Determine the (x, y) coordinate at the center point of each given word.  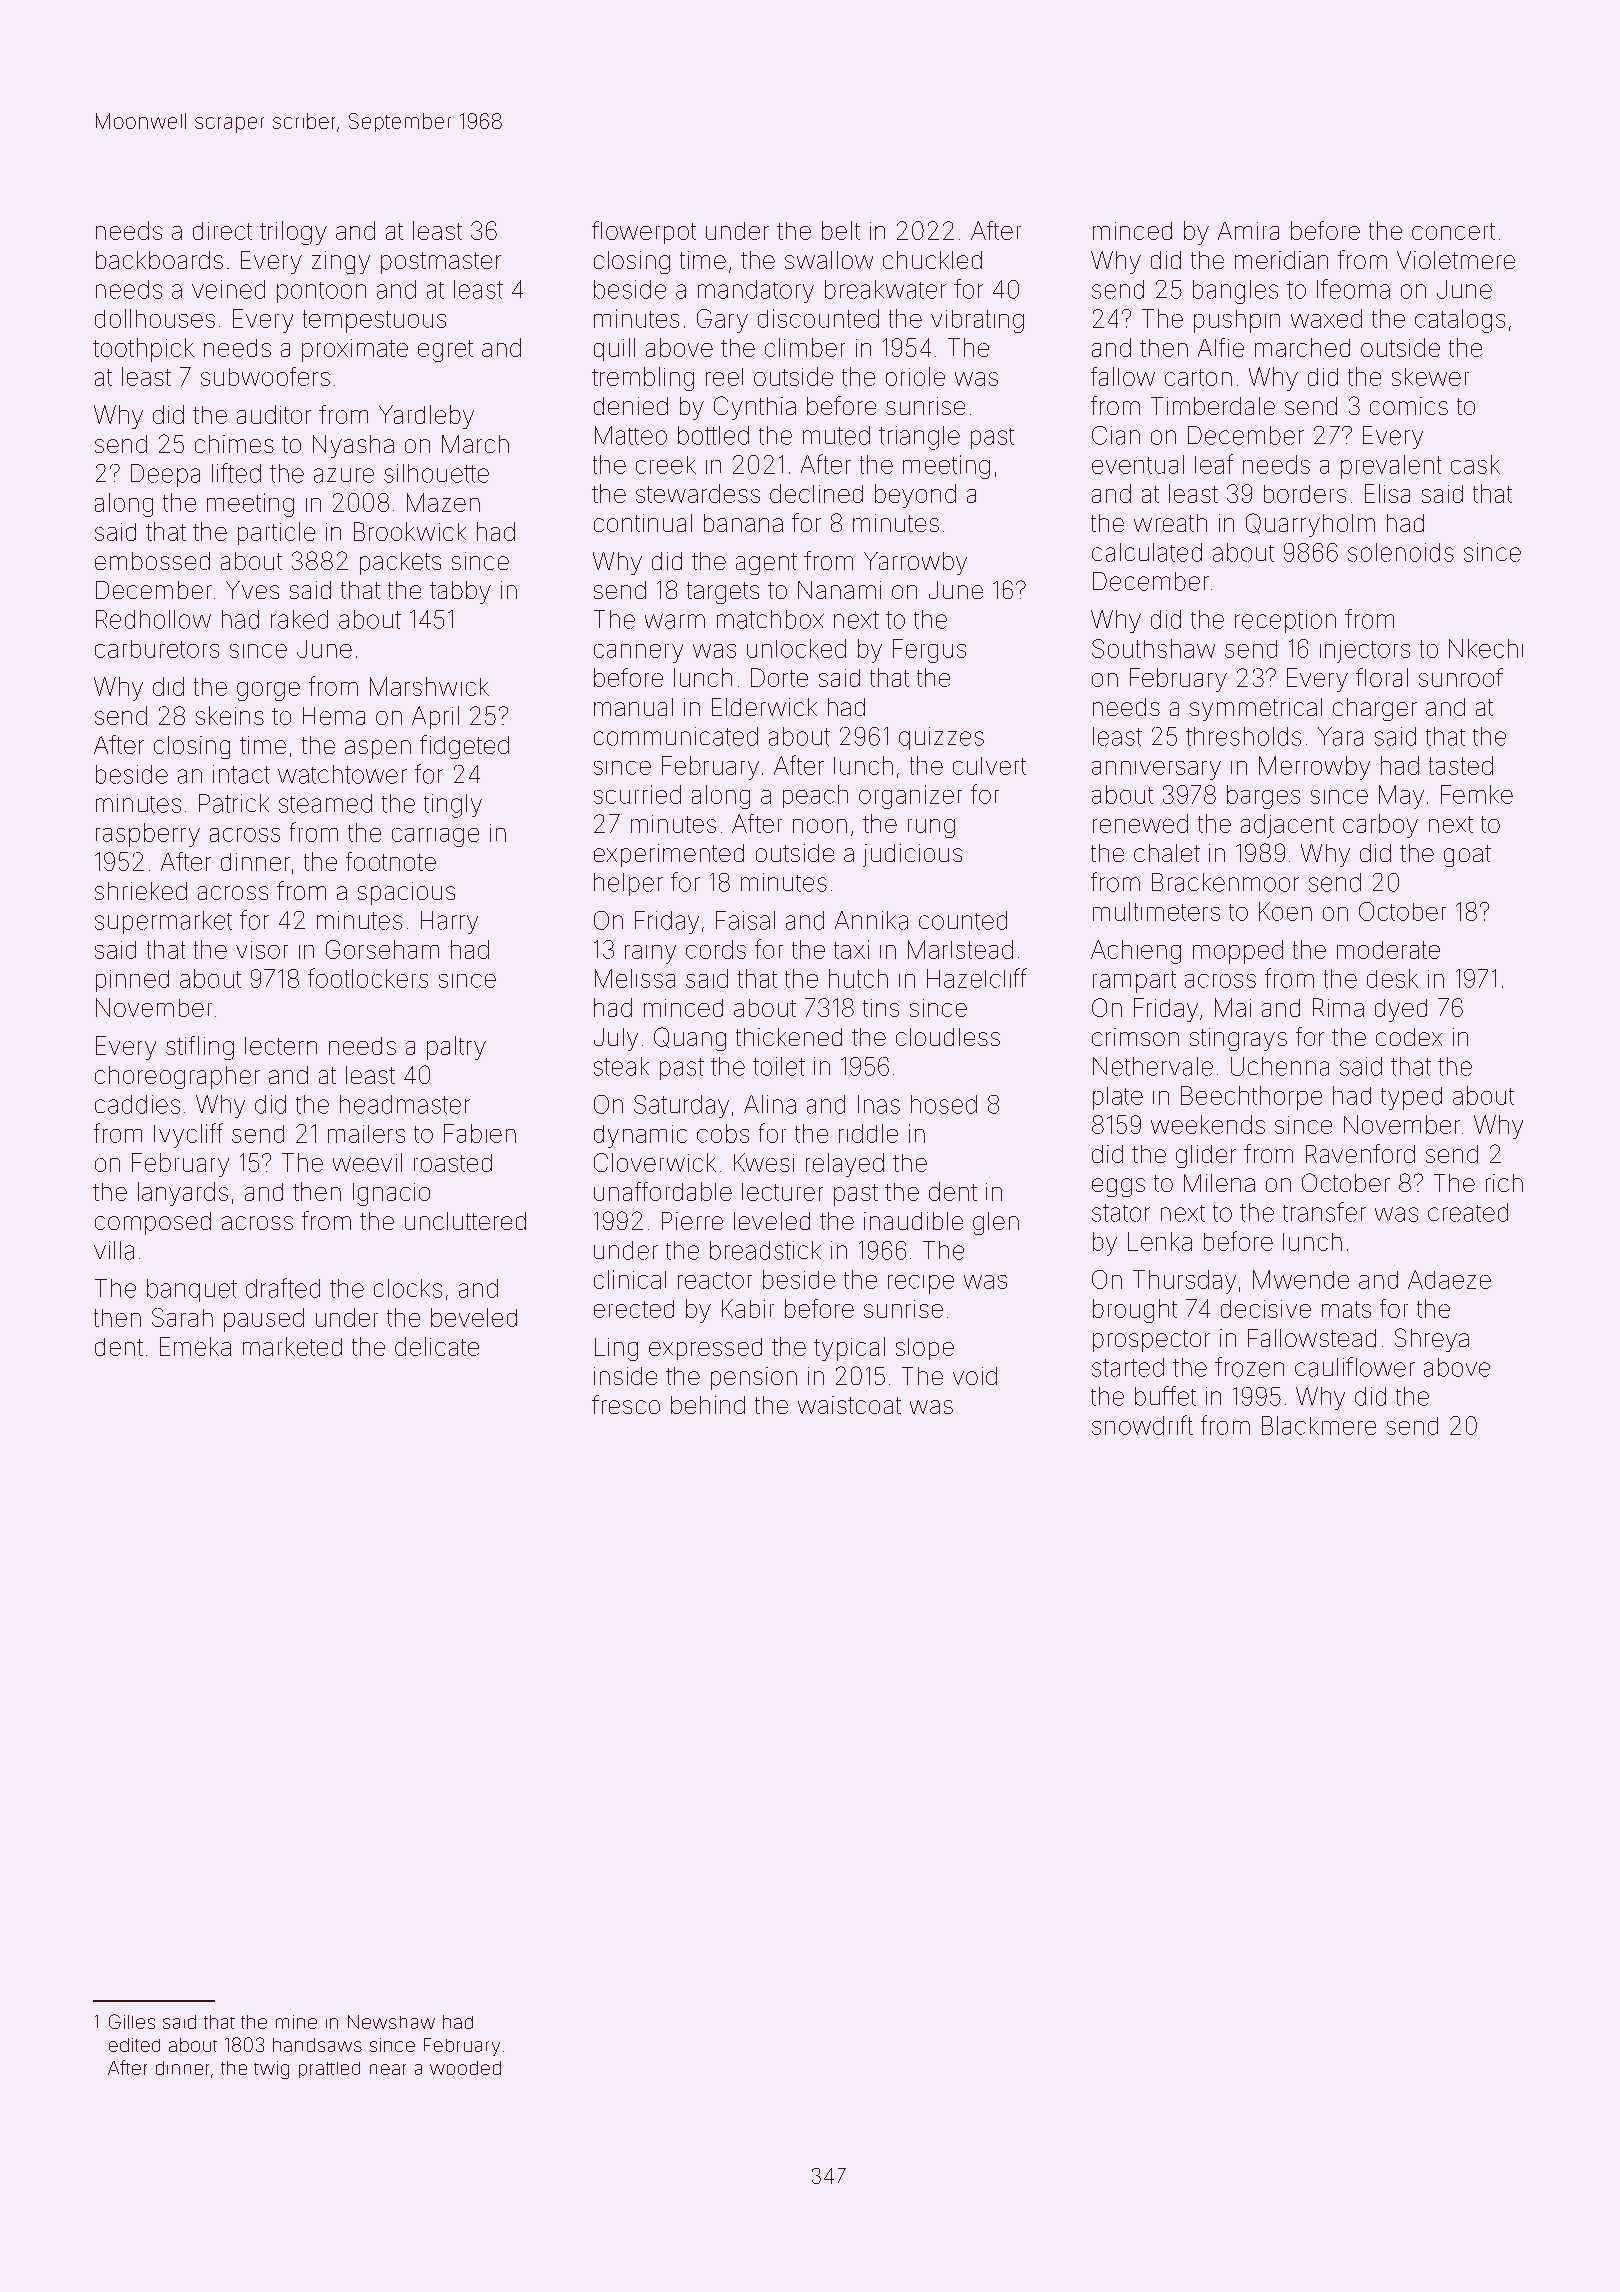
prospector (1151, 1341)
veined (228, 289)
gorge (268, 691)
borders (1305, 494)
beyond (915, 496)
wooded (465, 2068)
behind (708, 1405)
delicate (437, 1346)
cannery (638, 653)
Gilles (132, 2021)
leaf (1214, 464)
